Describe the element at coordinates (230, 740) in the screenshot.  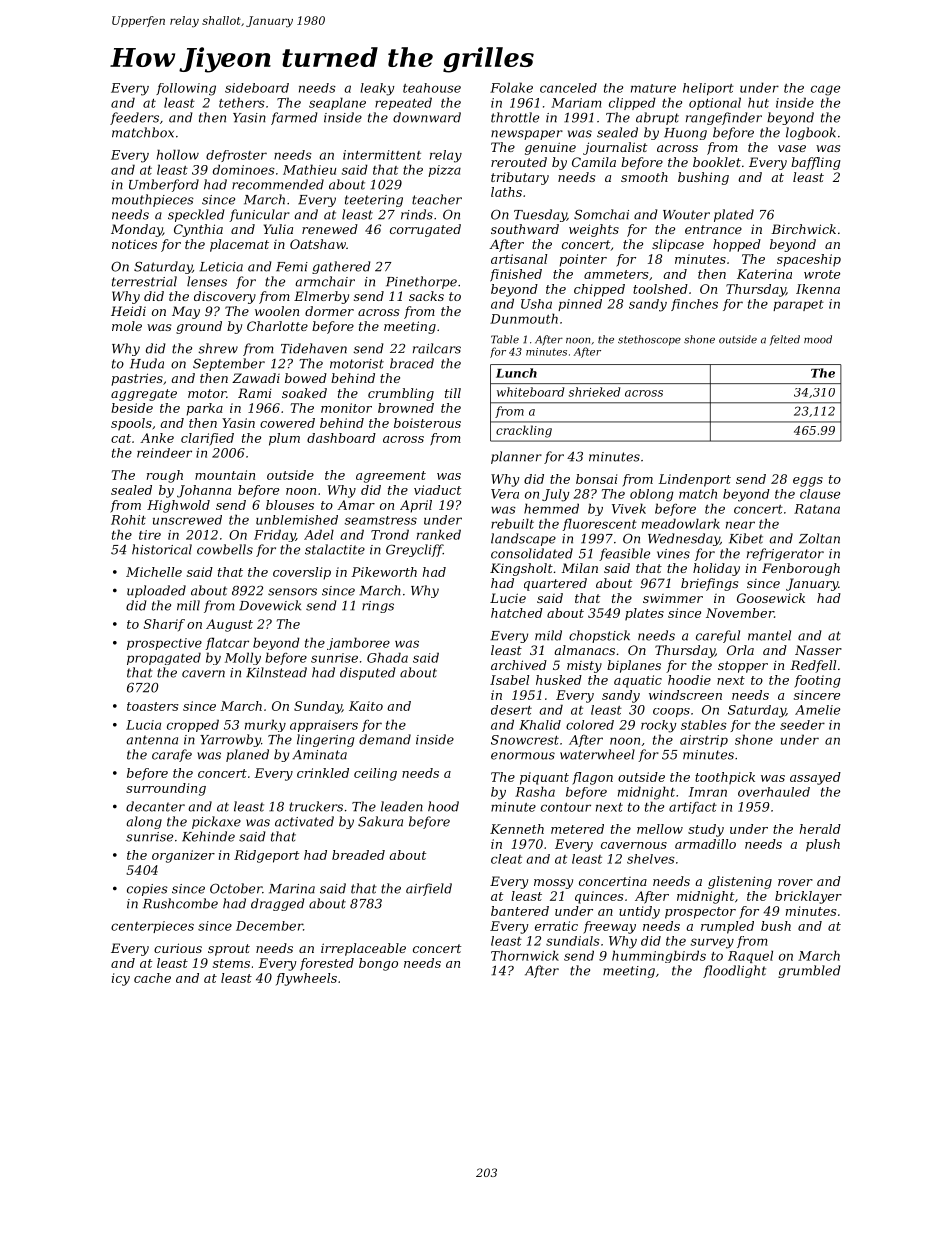
I see `Yarrowby` at that location.
